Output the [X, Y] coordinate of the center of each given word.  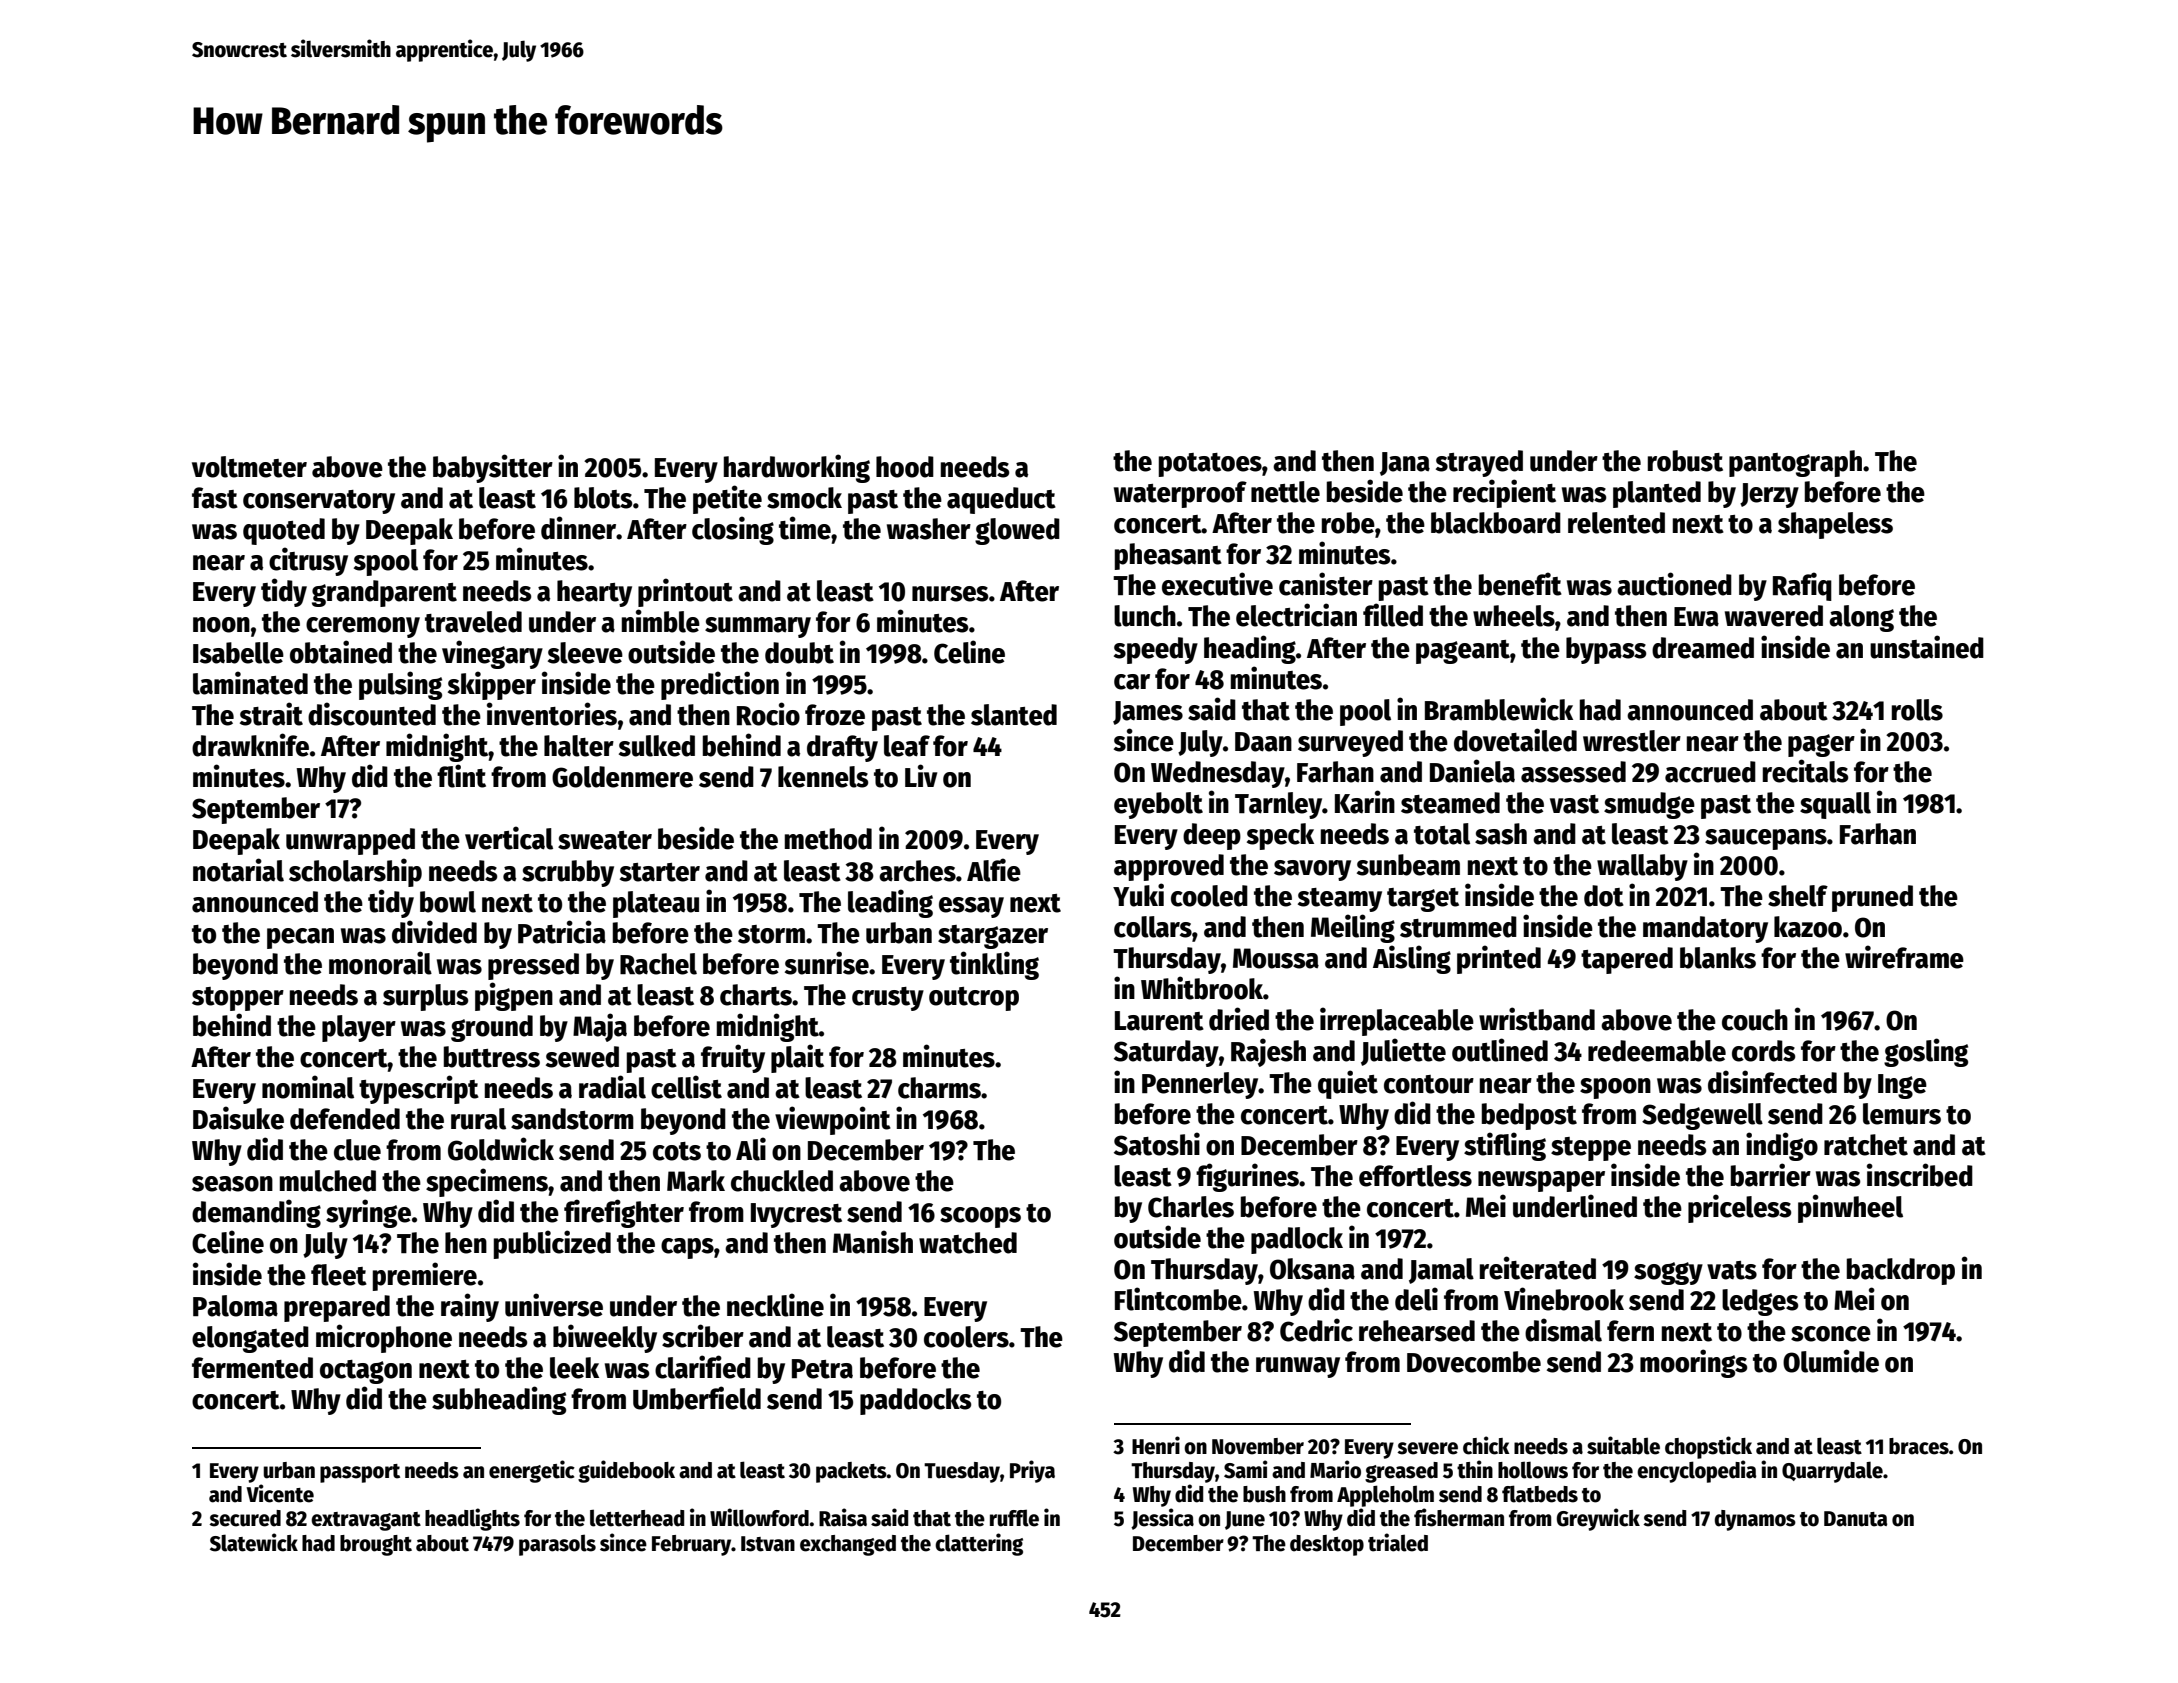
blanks [1718, 958]
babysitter [493, 468]
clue [357, 1150]
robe [1348, 523]
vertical [509, 838]
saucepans [1766, 839]
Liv [921, 775]
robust [1685, 461]
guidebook [626, 1471]
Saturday [1166, 1053]
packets [851, 1472]
